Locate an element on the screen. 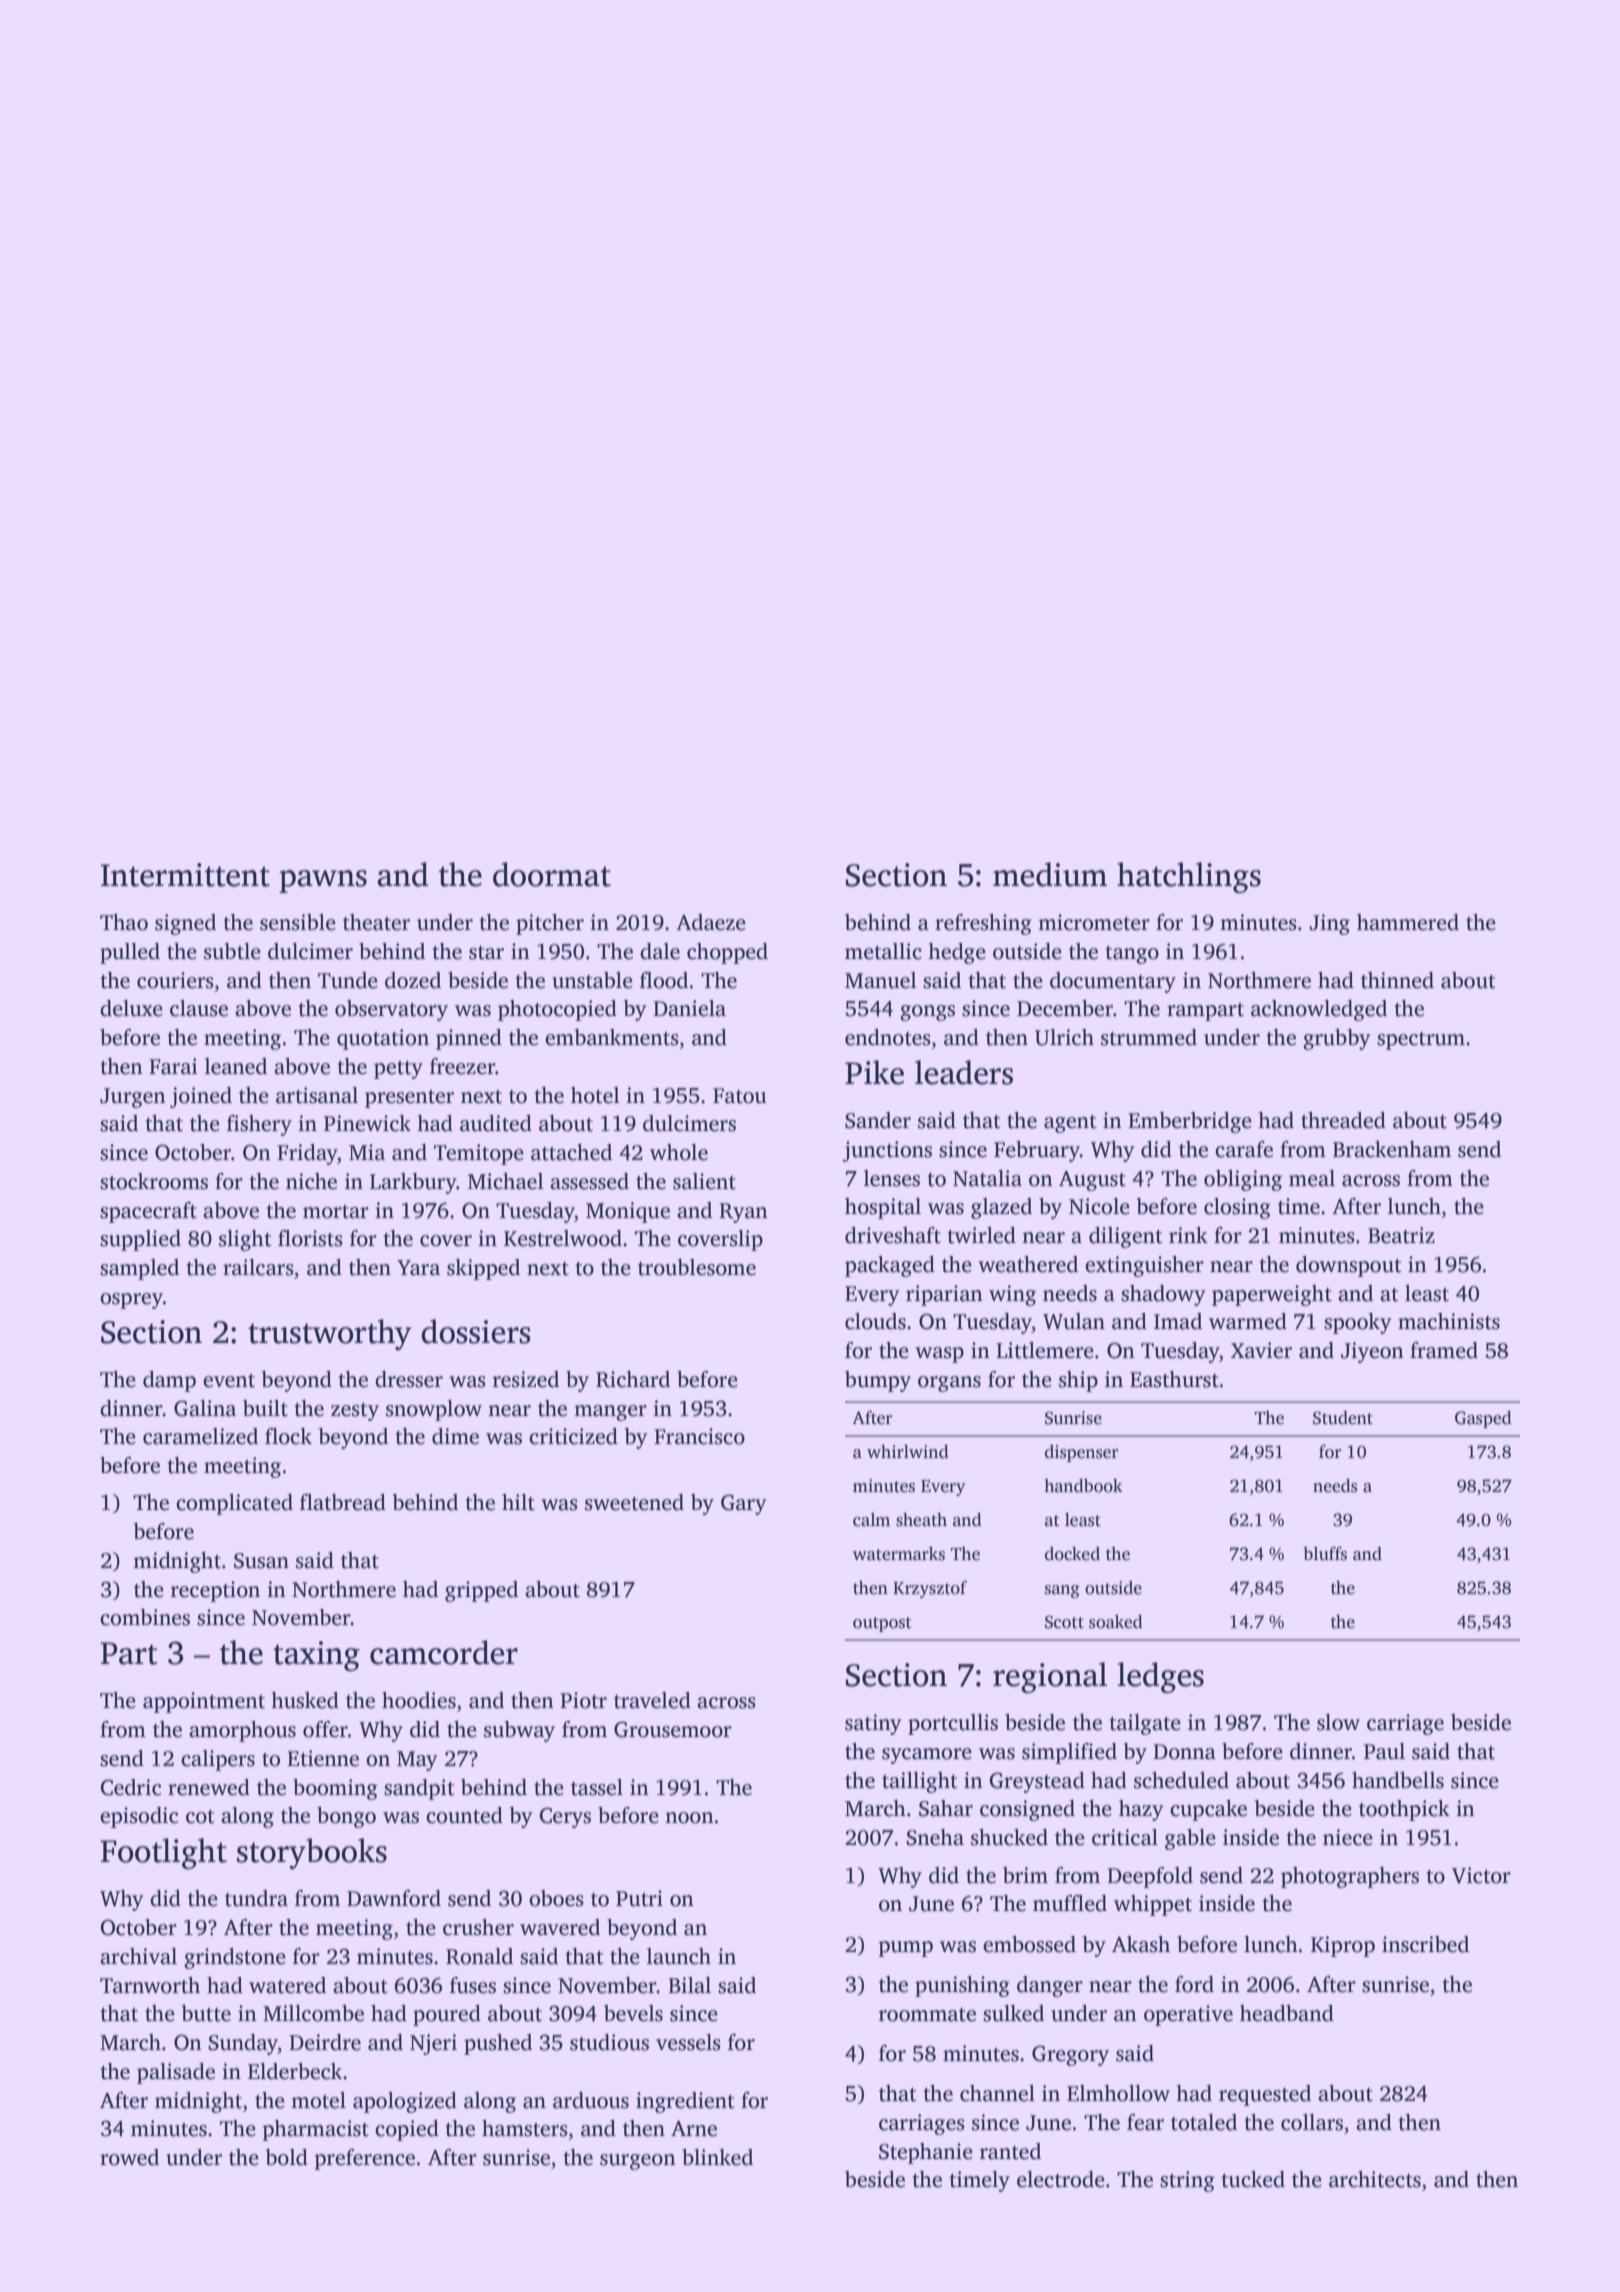 The image size is (1620, 2292). Easthurst is located at coordinates (1174, 1379).
